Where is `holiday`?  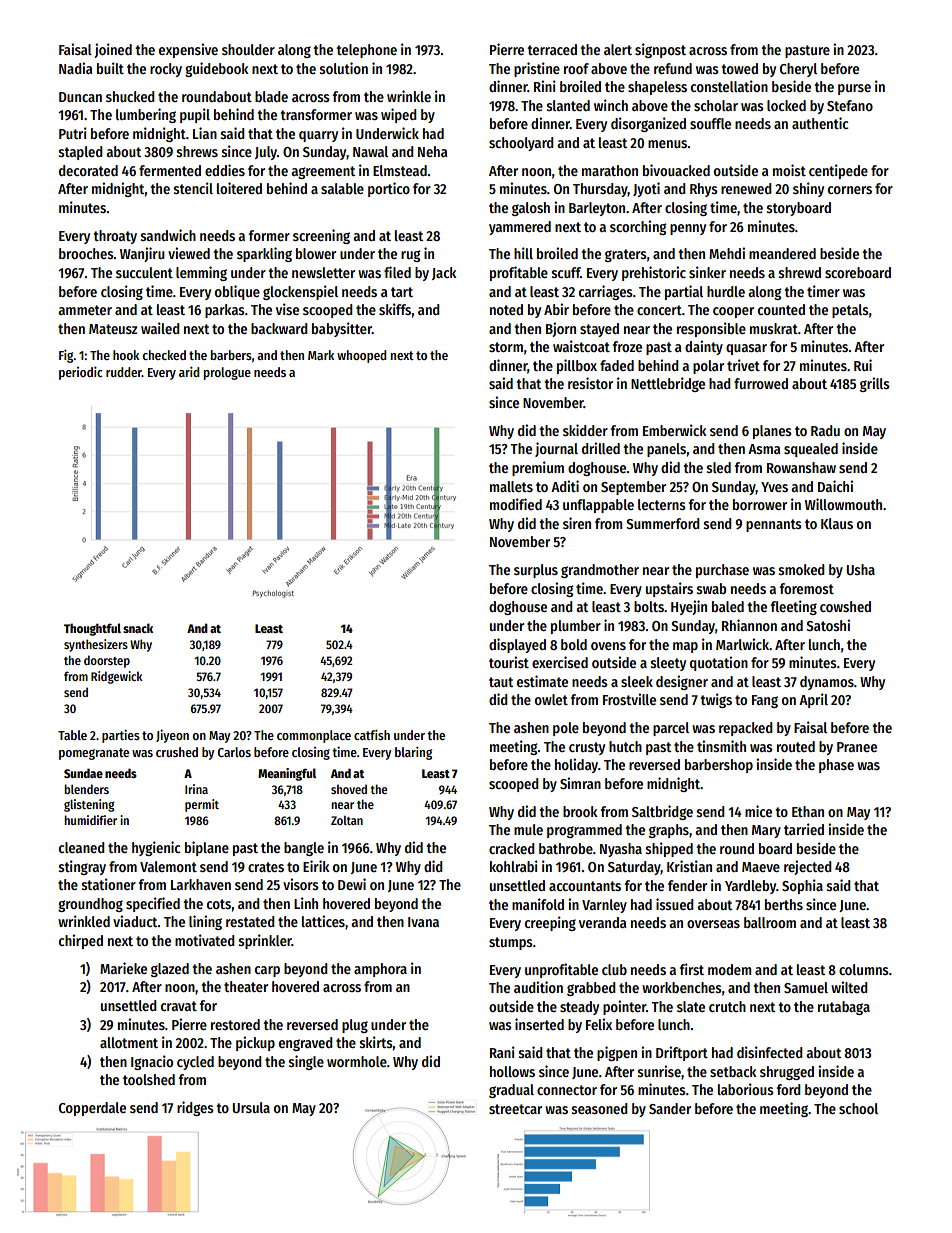
holiday is located at coordinates (576, 765).
